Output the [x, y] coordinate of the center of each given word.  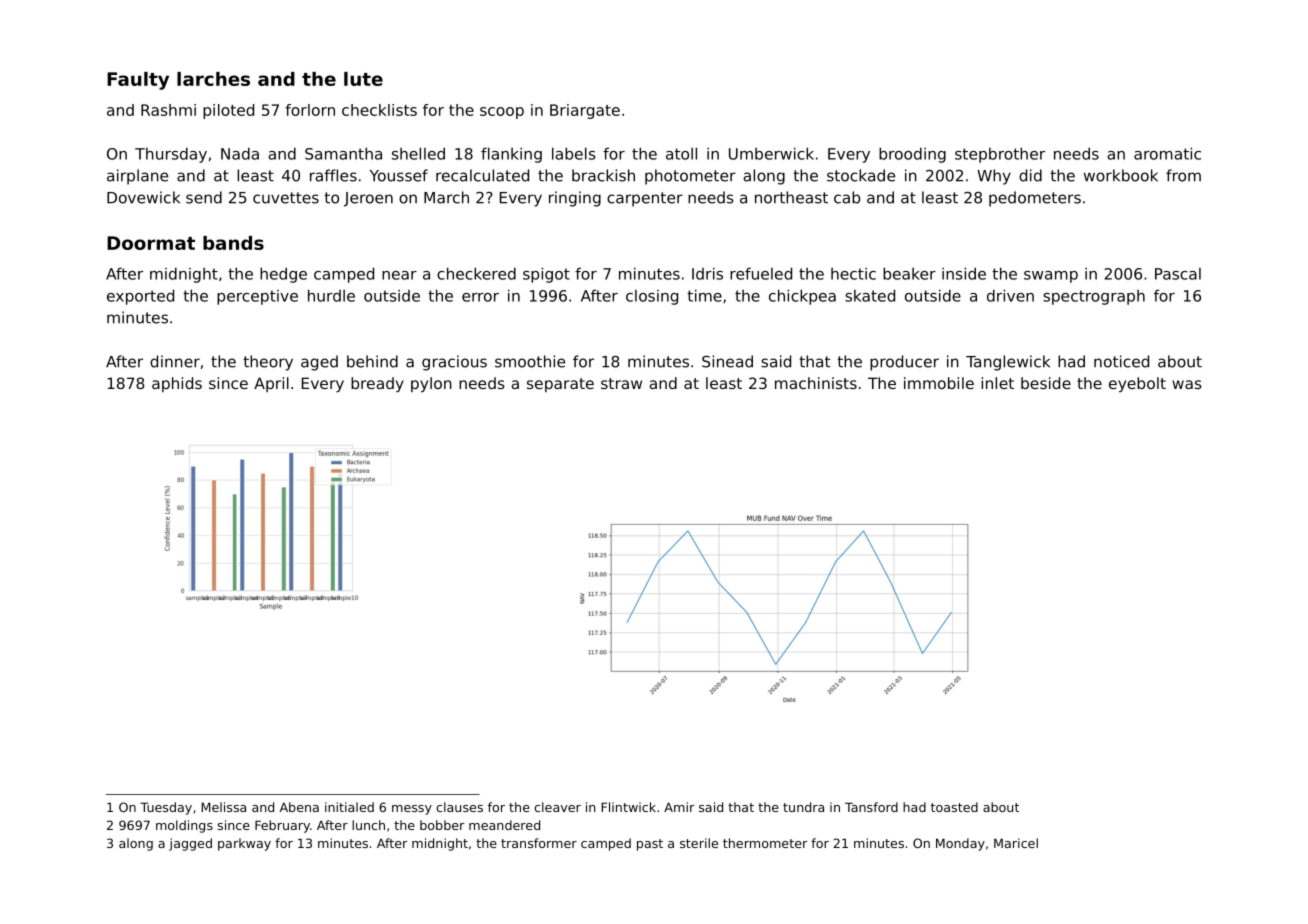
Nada [240, 153]
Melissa [223, 807]
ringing [575, 199]
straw [621, 383]
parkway [244, 844]
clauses [459, 807]
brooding [912, 155]
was [1187, 384]
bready [377, 384]
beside [1046, 383]
